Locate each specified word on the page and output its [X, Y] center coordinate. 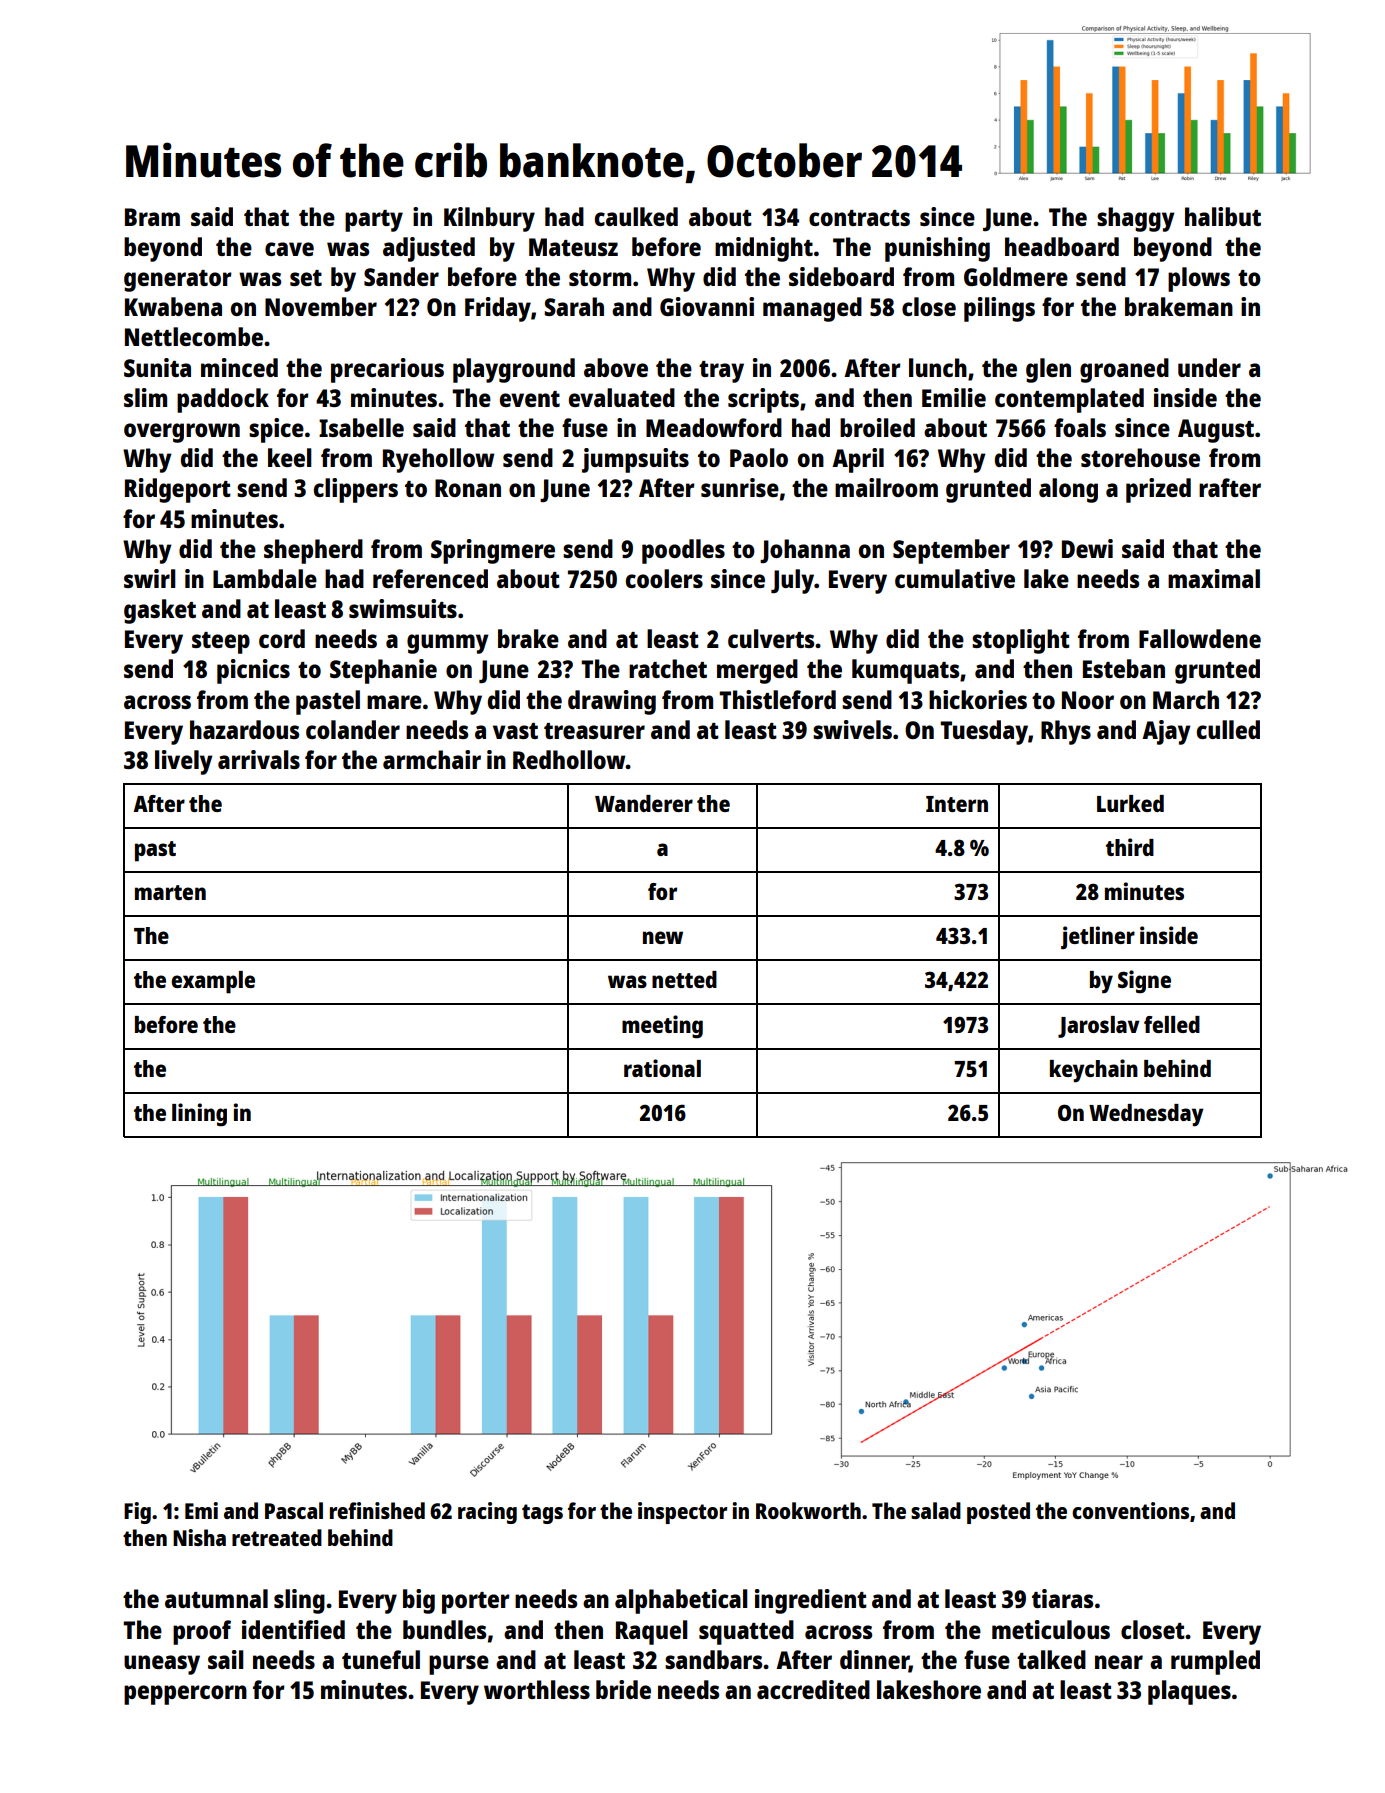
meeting [662, 1027]
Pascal [294, 1510]
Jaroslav [1099, 1027]
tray [721, 372]
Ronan [468, 488]
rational [662, 1068]
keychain [1094, 1071]
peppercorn [185, 1695]
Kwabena [173, 306]
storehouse [1140, 457]
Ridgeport [178, 490]
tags [542, 1514]
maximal [1214, 578]
